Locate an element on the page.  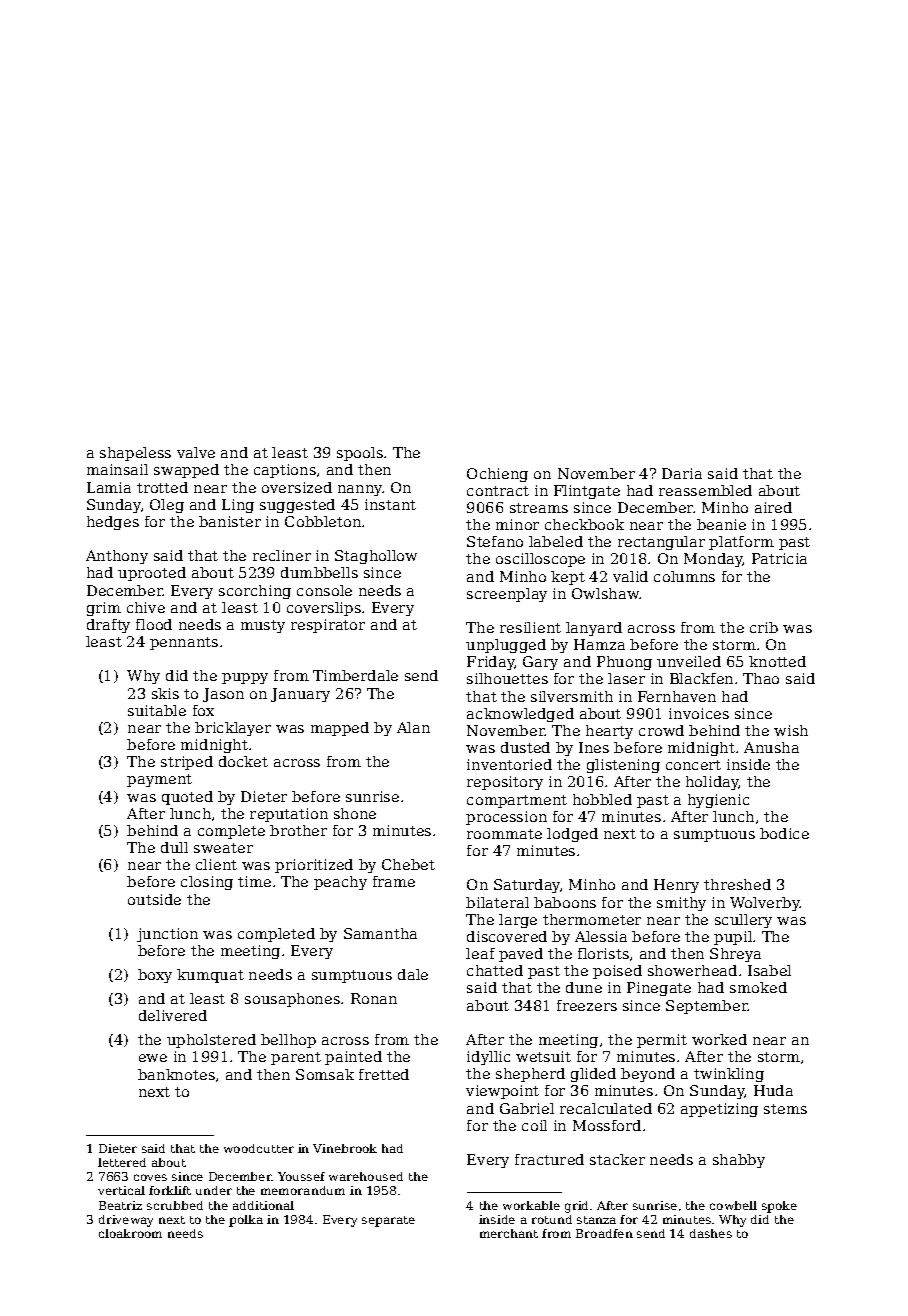
inventoried is located at coordinates (509, 764).
